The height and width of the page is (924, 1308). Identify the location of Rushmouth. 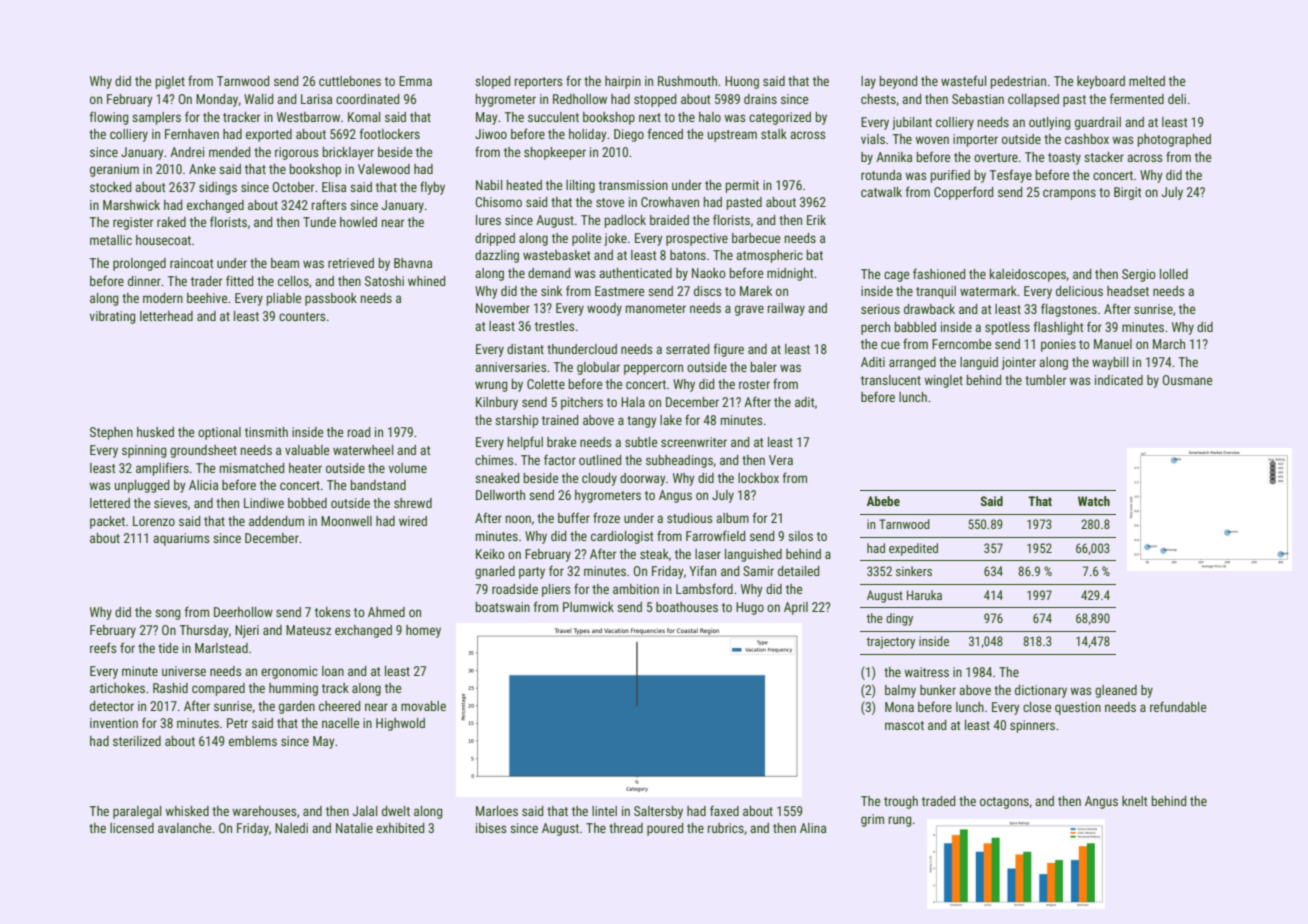
(687, 81).
